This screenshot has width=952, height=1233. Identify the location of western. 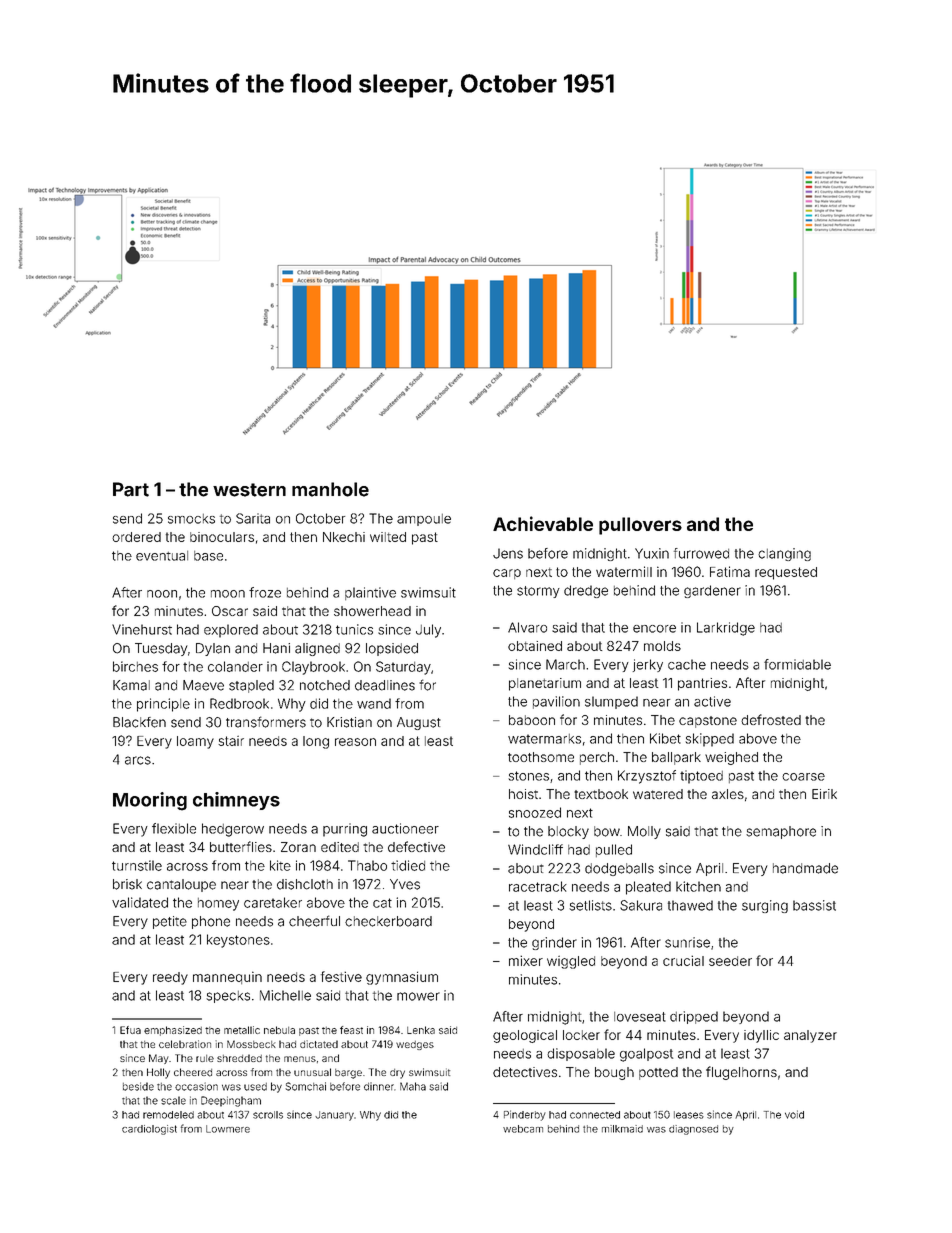
(249, 490).
